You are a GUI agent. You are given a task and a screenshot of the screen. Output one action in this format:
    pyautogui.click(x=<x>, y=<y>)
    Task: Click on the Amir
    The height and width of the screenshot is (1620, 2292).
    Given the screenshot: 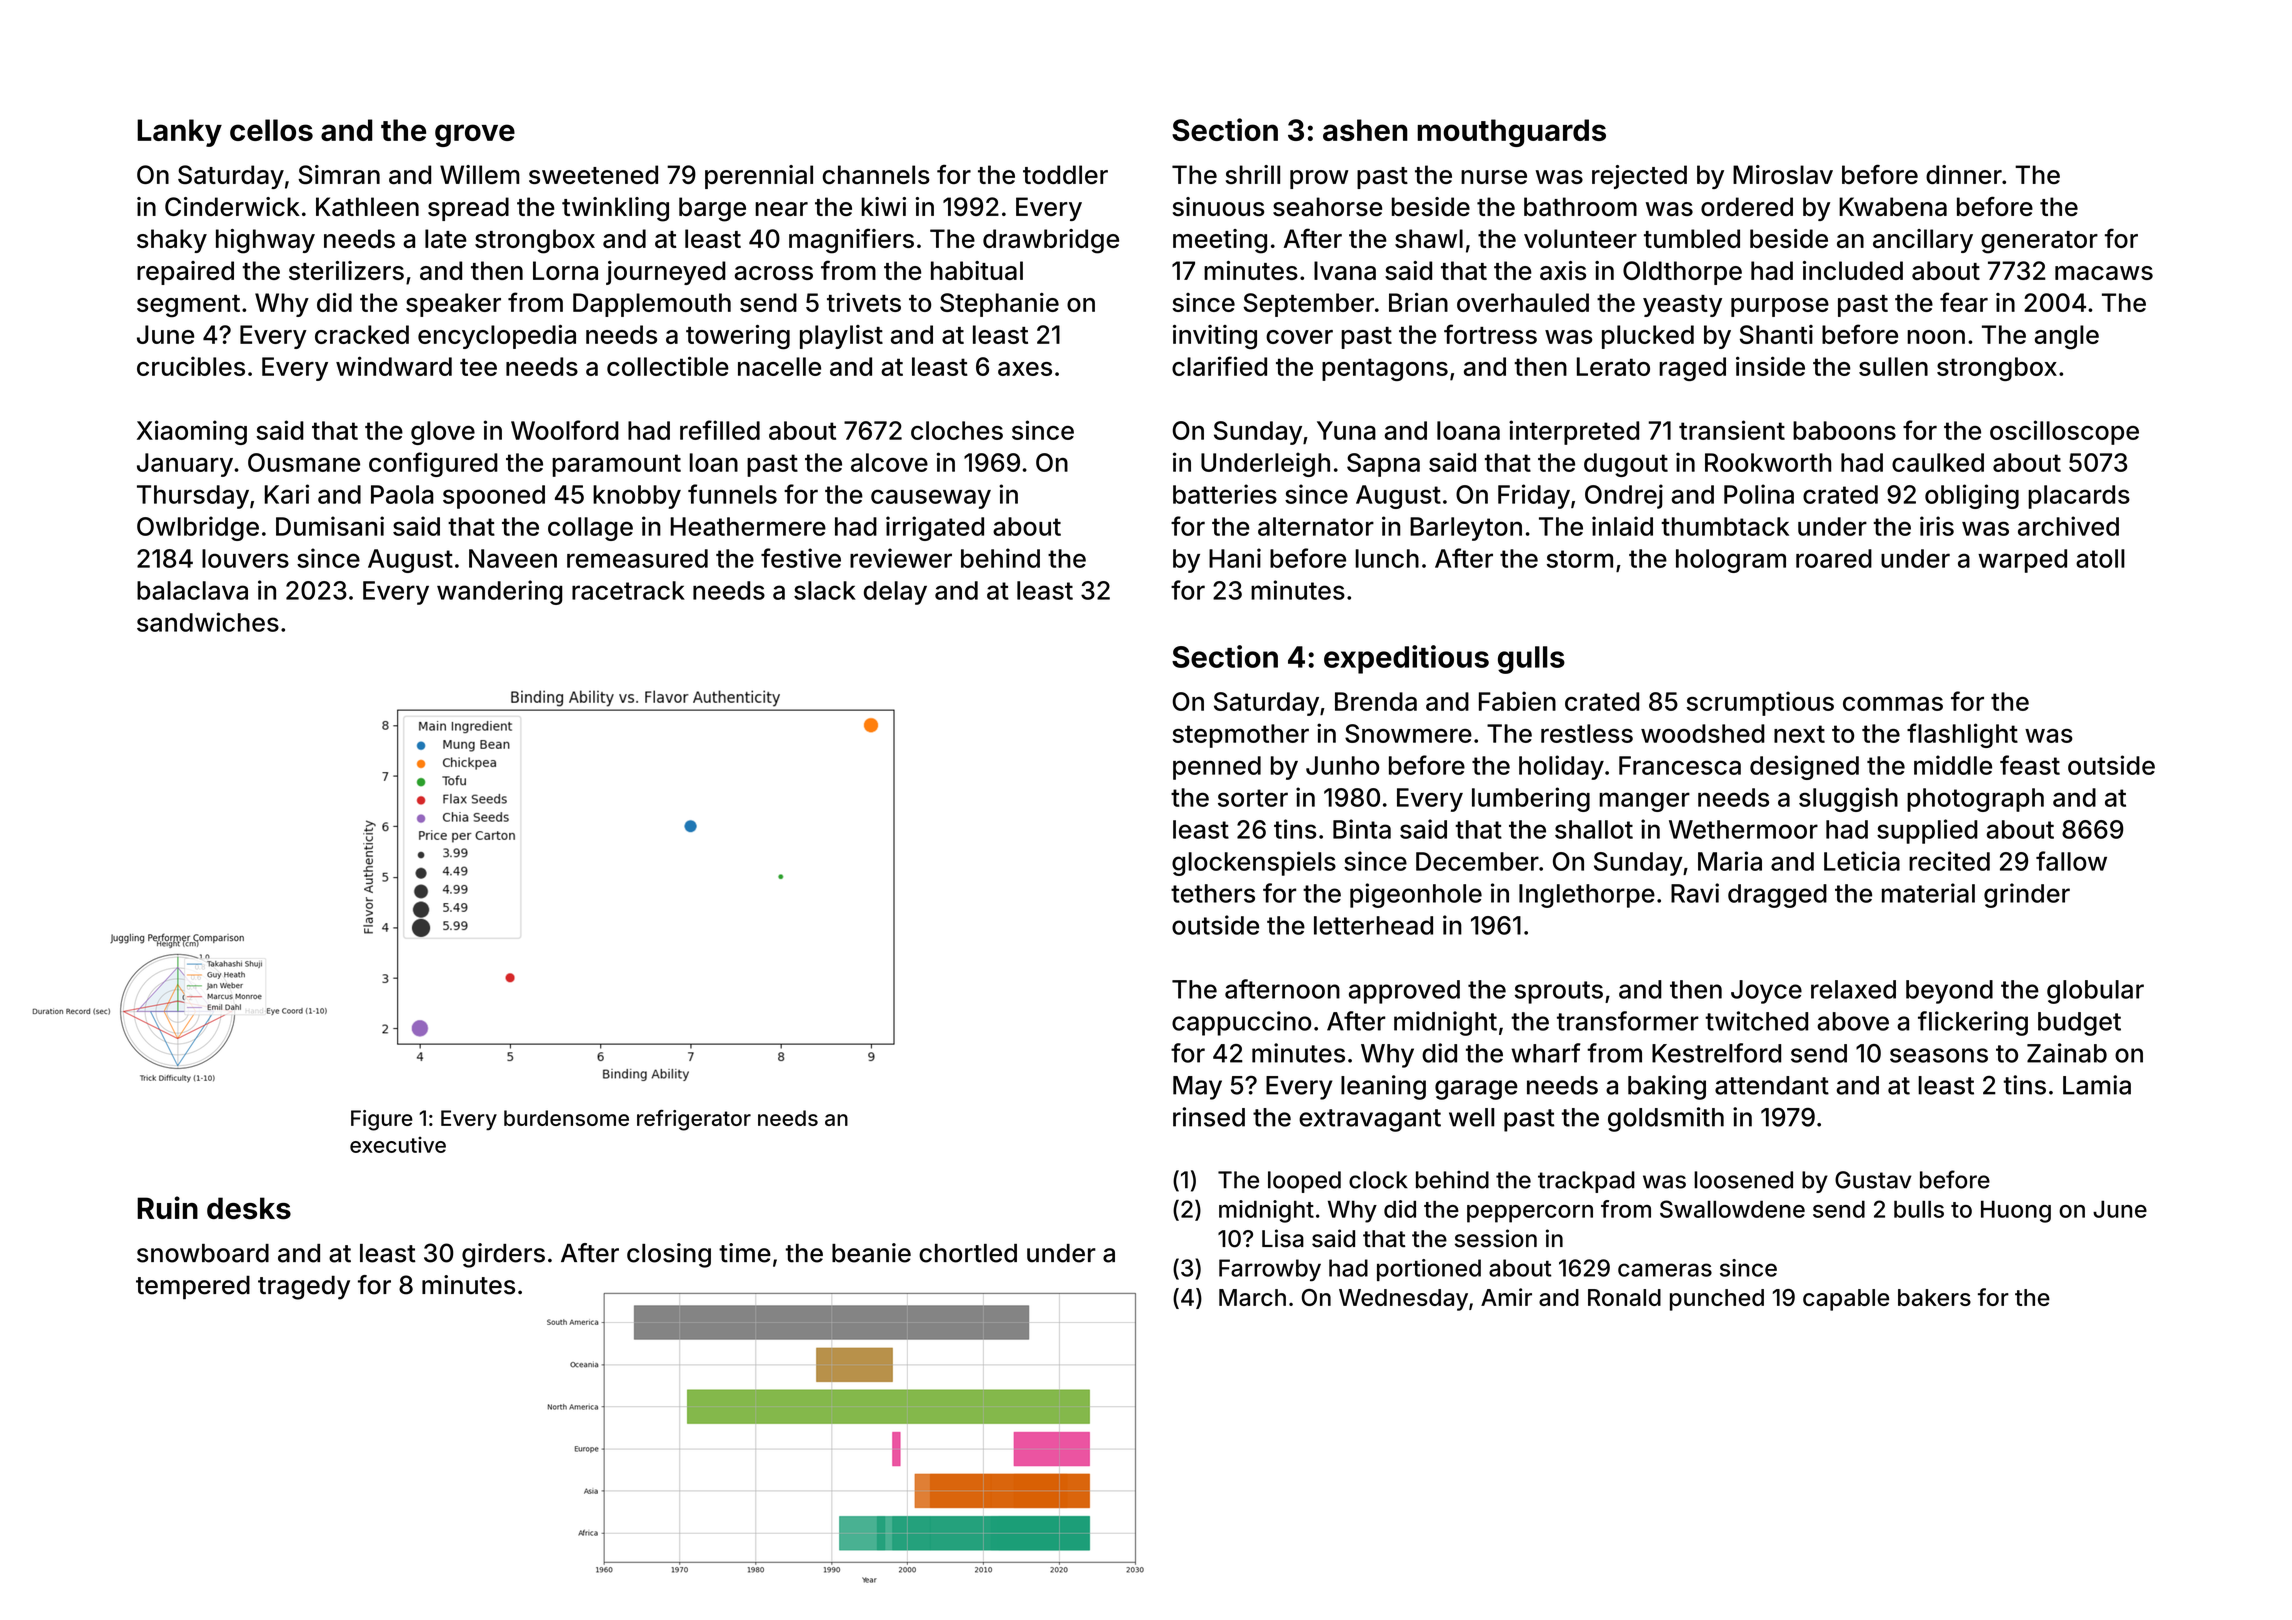 What is the action you would take?
    pyautogui.click(x=1506, y=1297)
